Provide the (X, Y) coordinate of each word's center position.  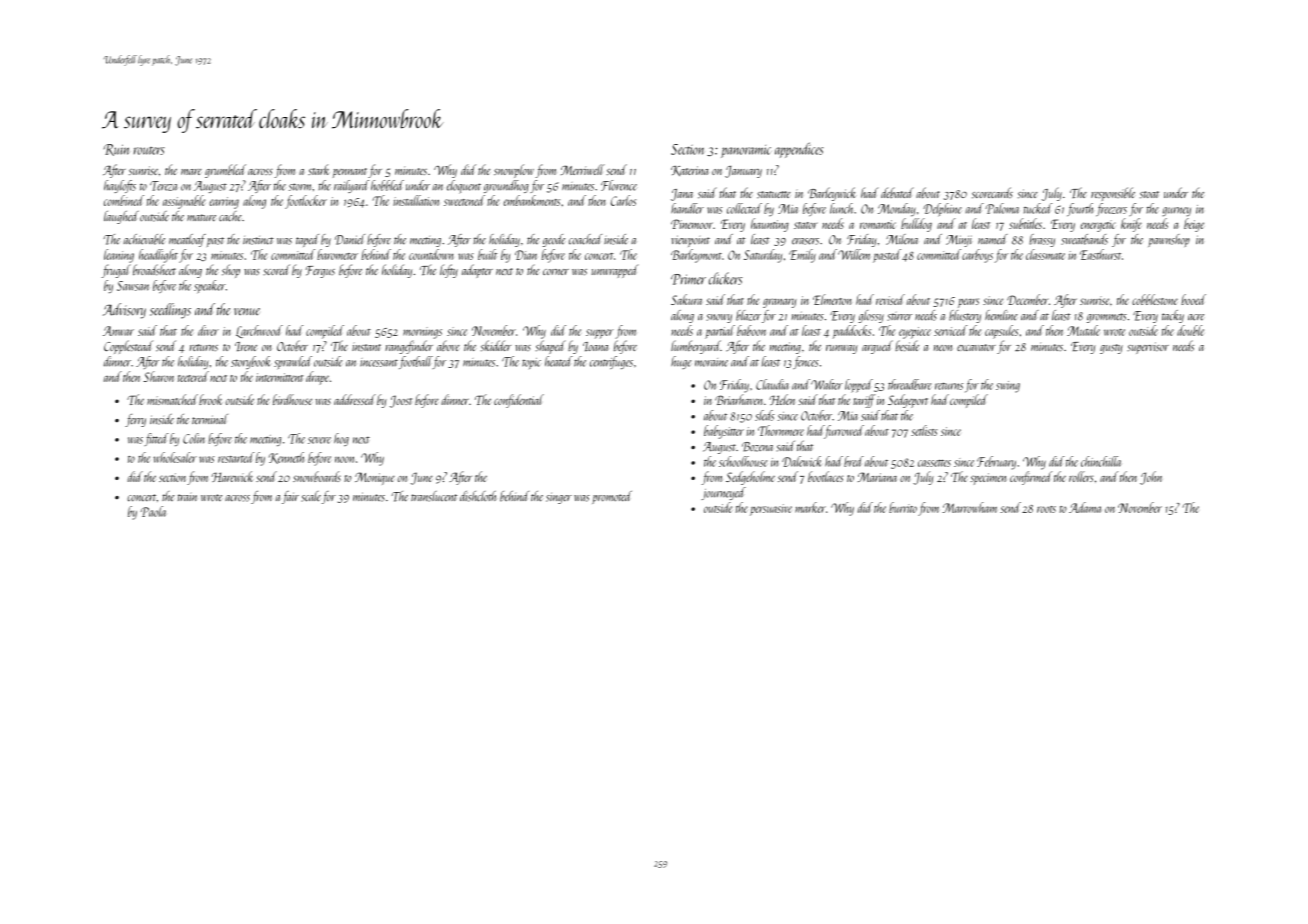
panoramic (746, 151)
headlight (158, 256)
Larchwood (259, 331)
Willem (854, 254)
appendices (799, 150)
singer (559, 498)
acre (1196, 317)
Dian (526, 255)
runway (842, 349)
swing (1008, 387)
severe (319, 440)
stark (318, 169)
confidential (519, 401)
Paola (153, 511)
